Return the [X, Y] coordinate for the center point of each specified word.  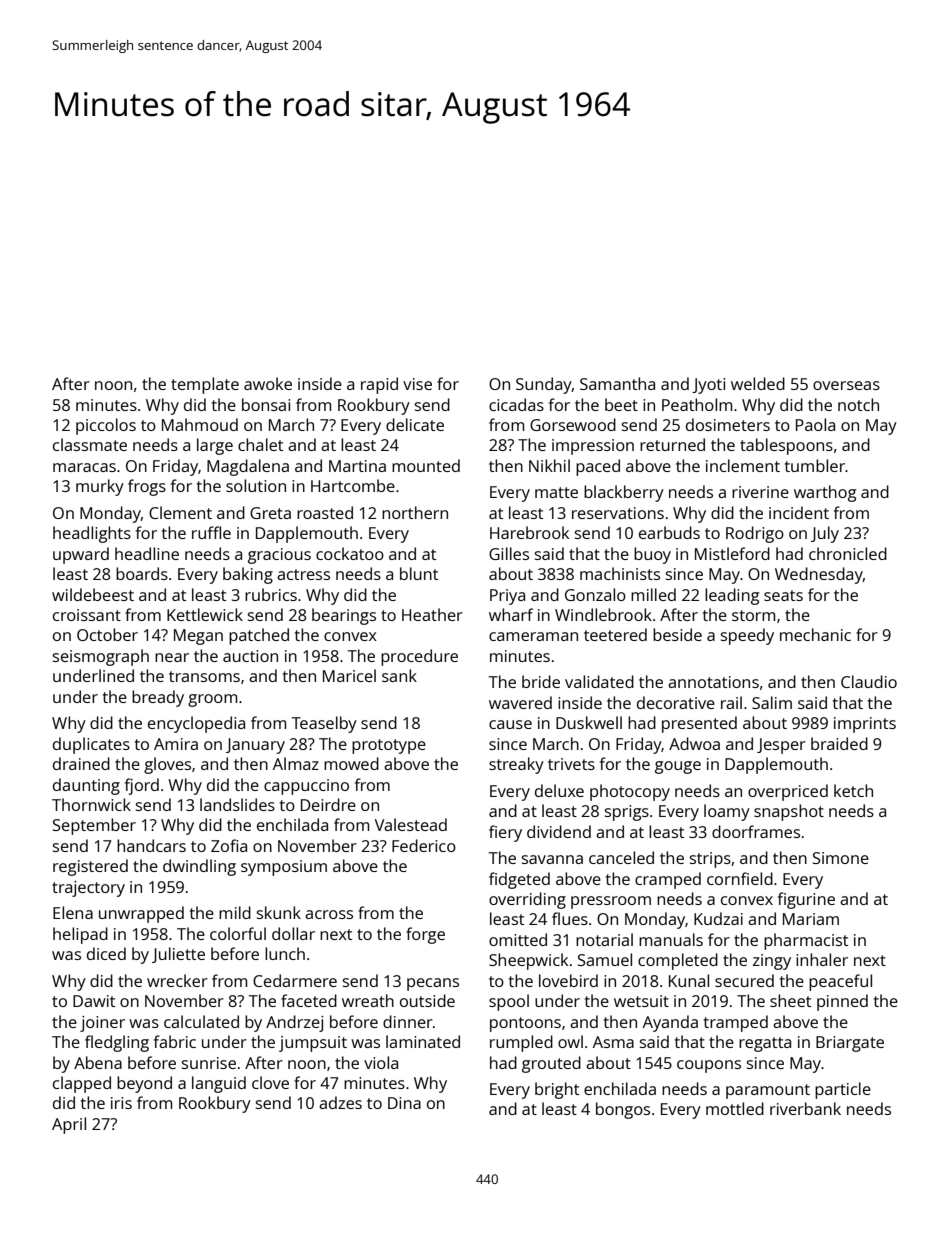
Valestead [411, 824]
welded [758, 383]
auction [250, 656]
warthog [825, 493]
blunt [419, 573]
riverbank [805, 1108]
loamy [727, 812]
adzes [340, 1102]
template [205, 385]
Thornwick [91, 804]
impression [593, 447]
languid [219, 1084]
